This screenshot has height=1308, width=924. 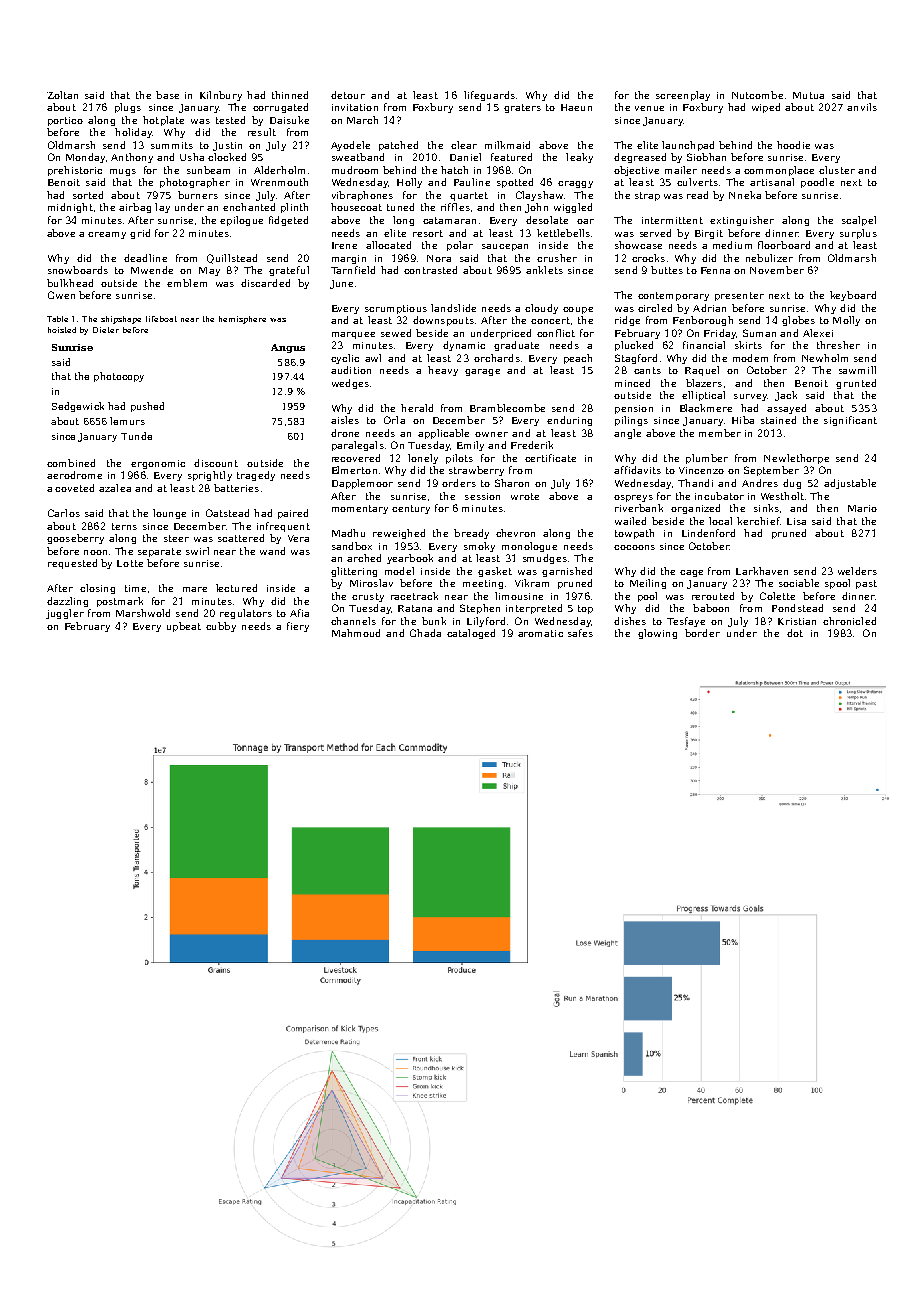 What do you see at coordinates (550, 458) in the screenshot?
I see `certificate` at bounding box center [550, 458].
